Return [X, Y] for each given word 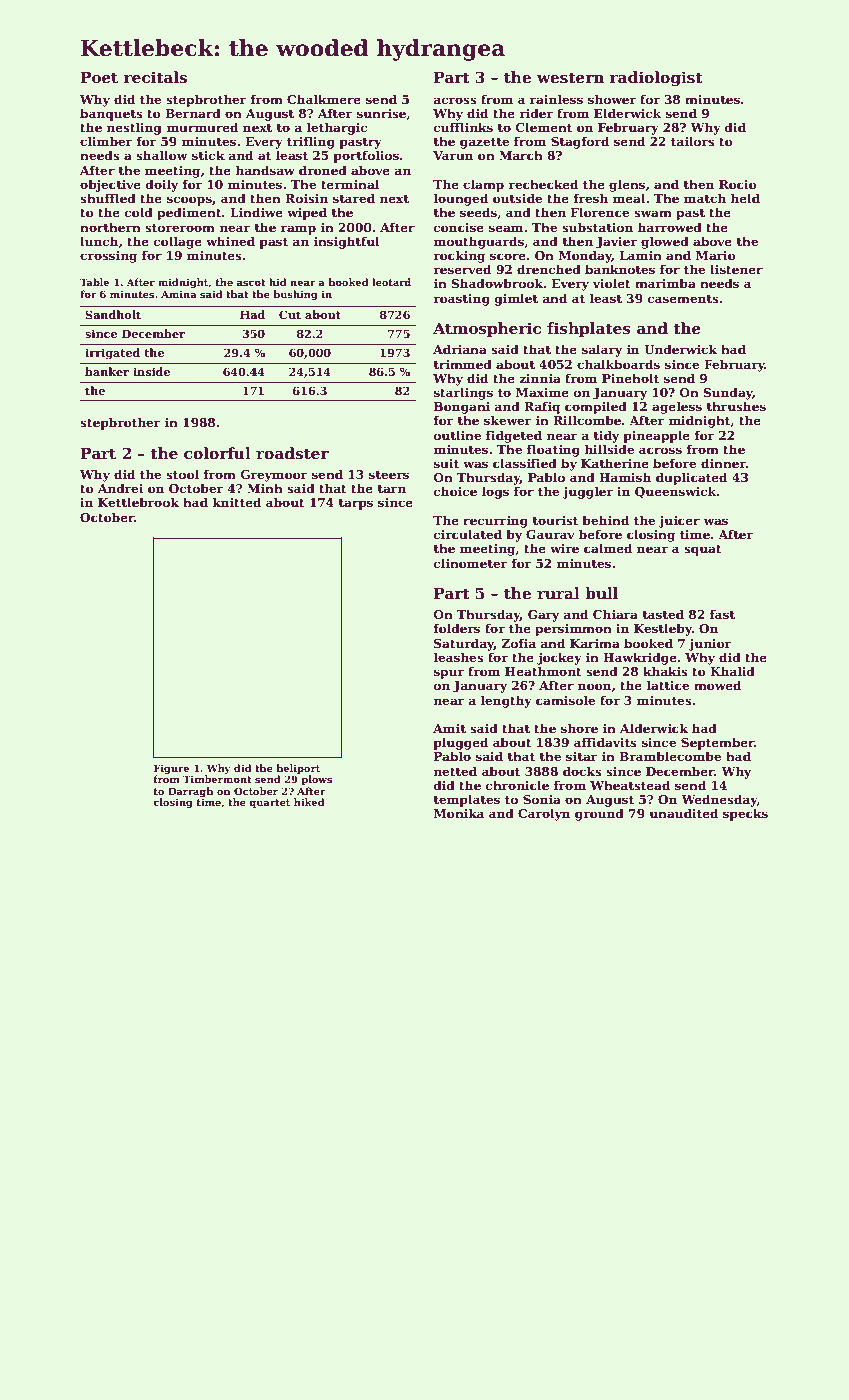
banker [107, 371]
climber [106, 141]
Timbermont [217, 779]
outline [457, 435]
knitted [236, 502]
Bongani [462, 408]
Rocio [738, 184]
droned [323, 170]
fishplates [589, 329]
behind [605, 520]
